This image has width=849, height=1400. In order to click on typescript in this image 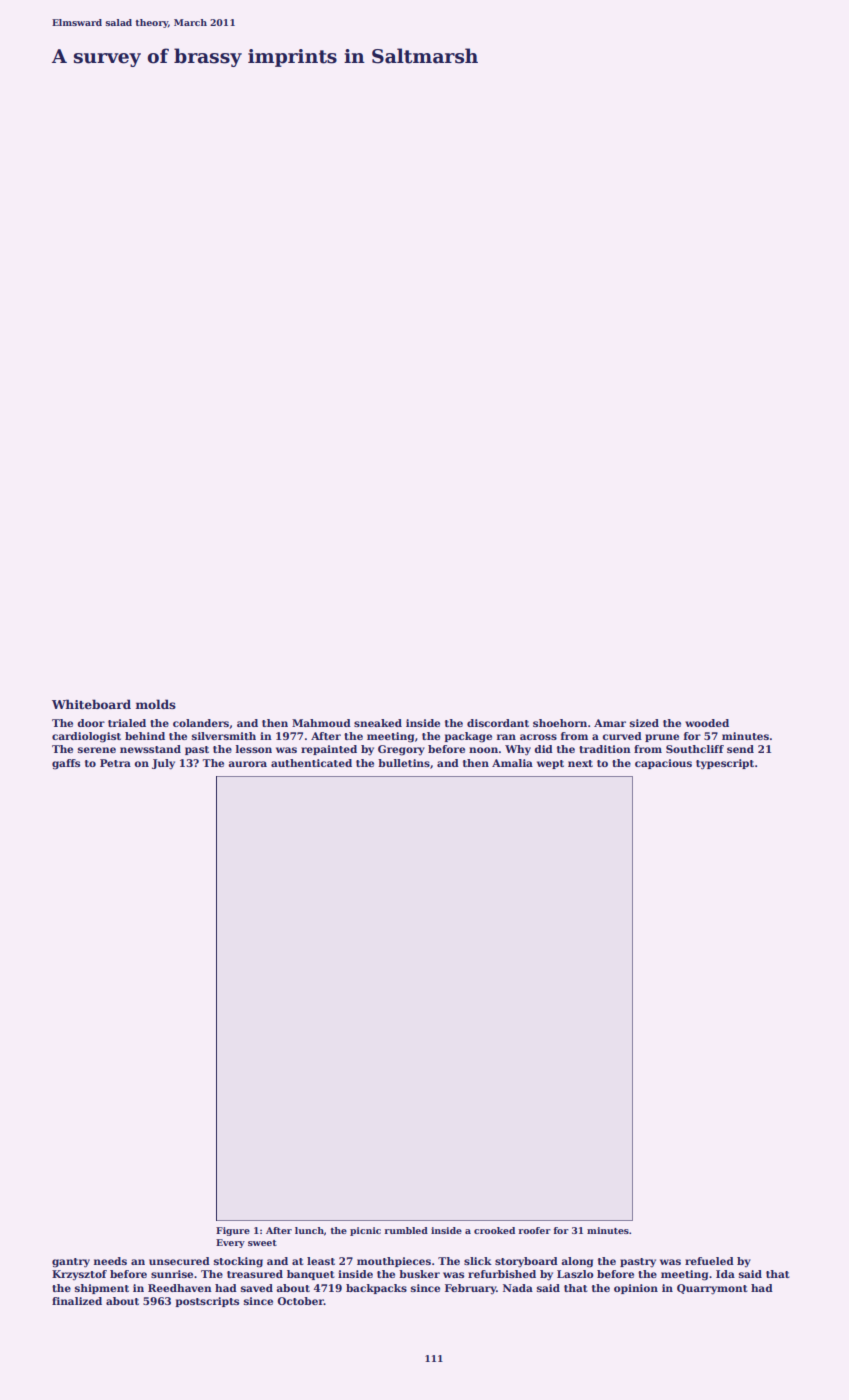, I will do `click(725, 764)`.
